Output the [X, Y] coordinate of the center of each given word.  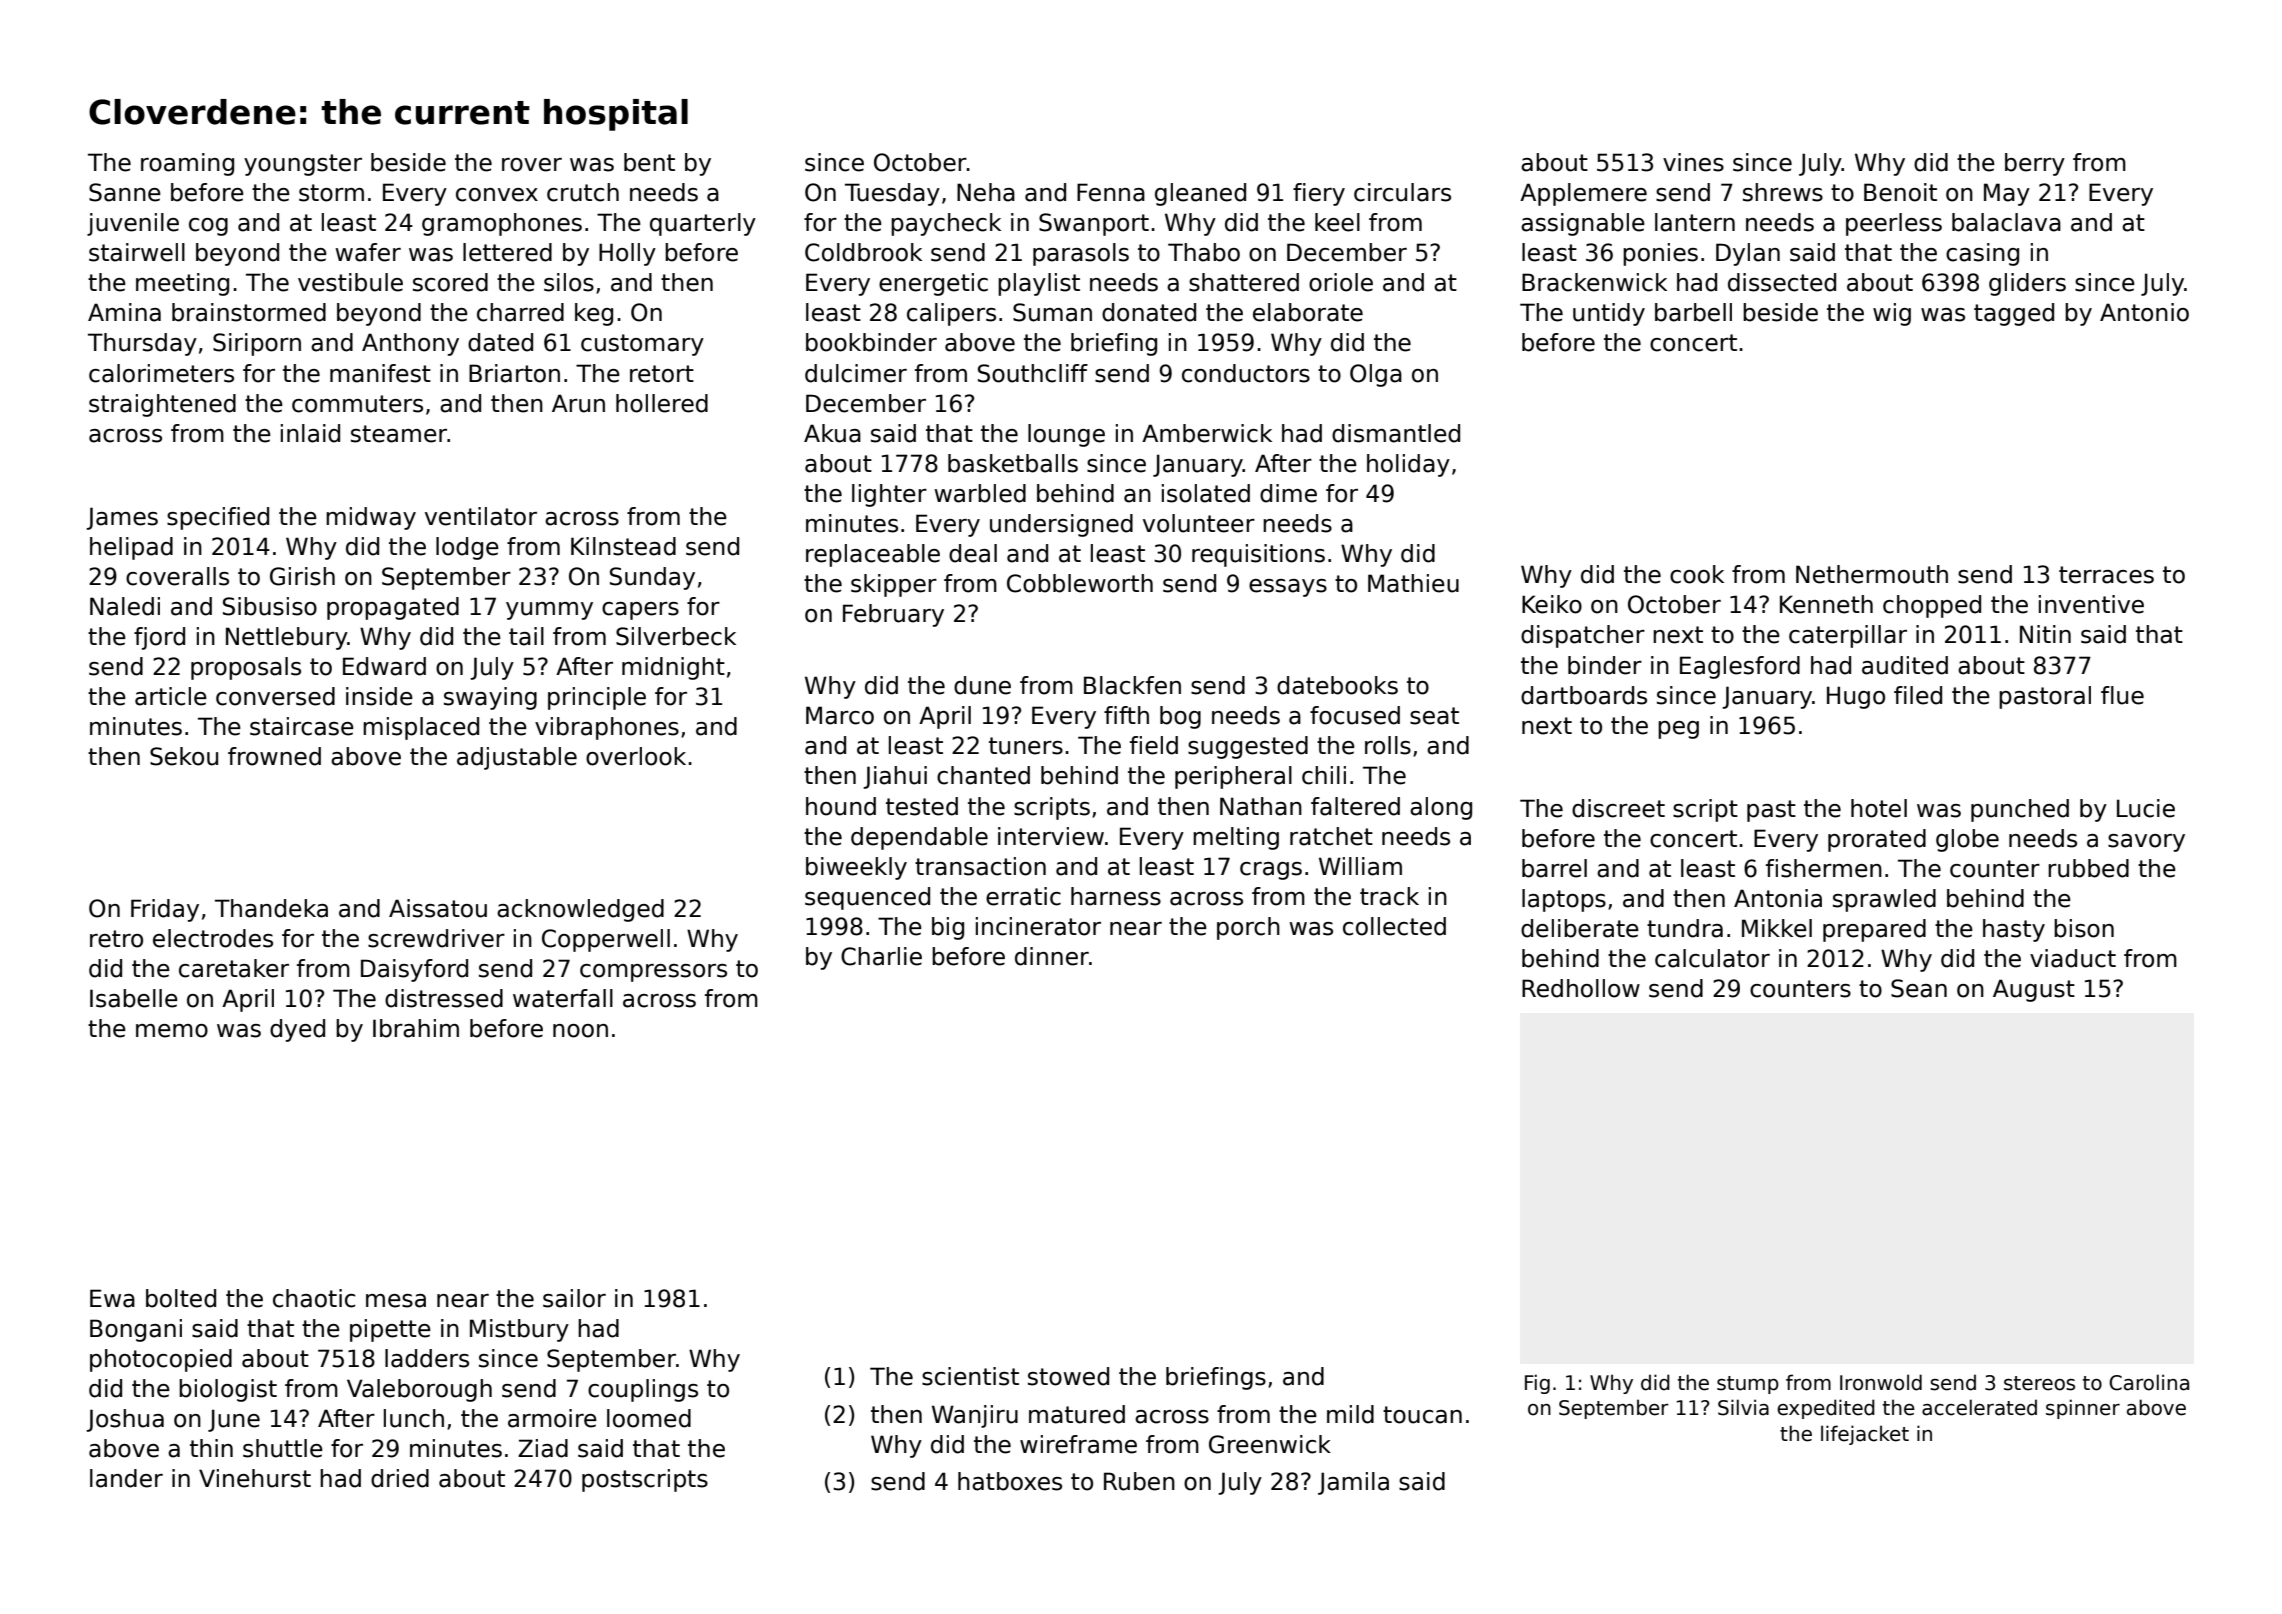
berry [2035, 164]
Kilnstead [623, 546]
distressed [444, 998]
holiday [1408, 465]
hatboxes [1010, 1481]
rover [532, 165]
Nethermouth [1872, 574]
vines [1693, 162]
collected [1394, 926]
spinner [2083, 1409]
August [2034, 990]
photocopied [161, 1360]
